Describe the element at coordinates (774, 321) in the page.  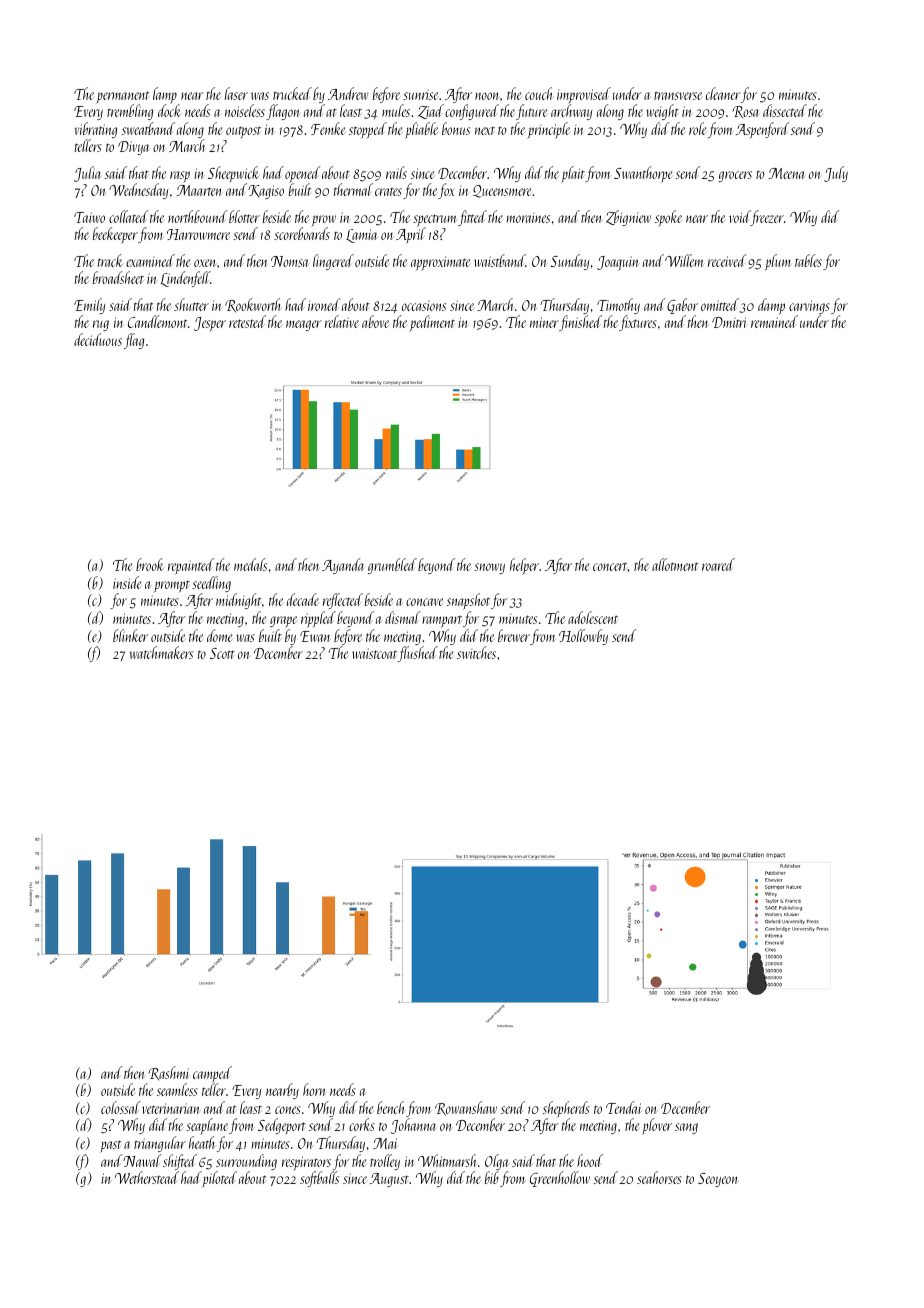
I see `remained` at that location.
